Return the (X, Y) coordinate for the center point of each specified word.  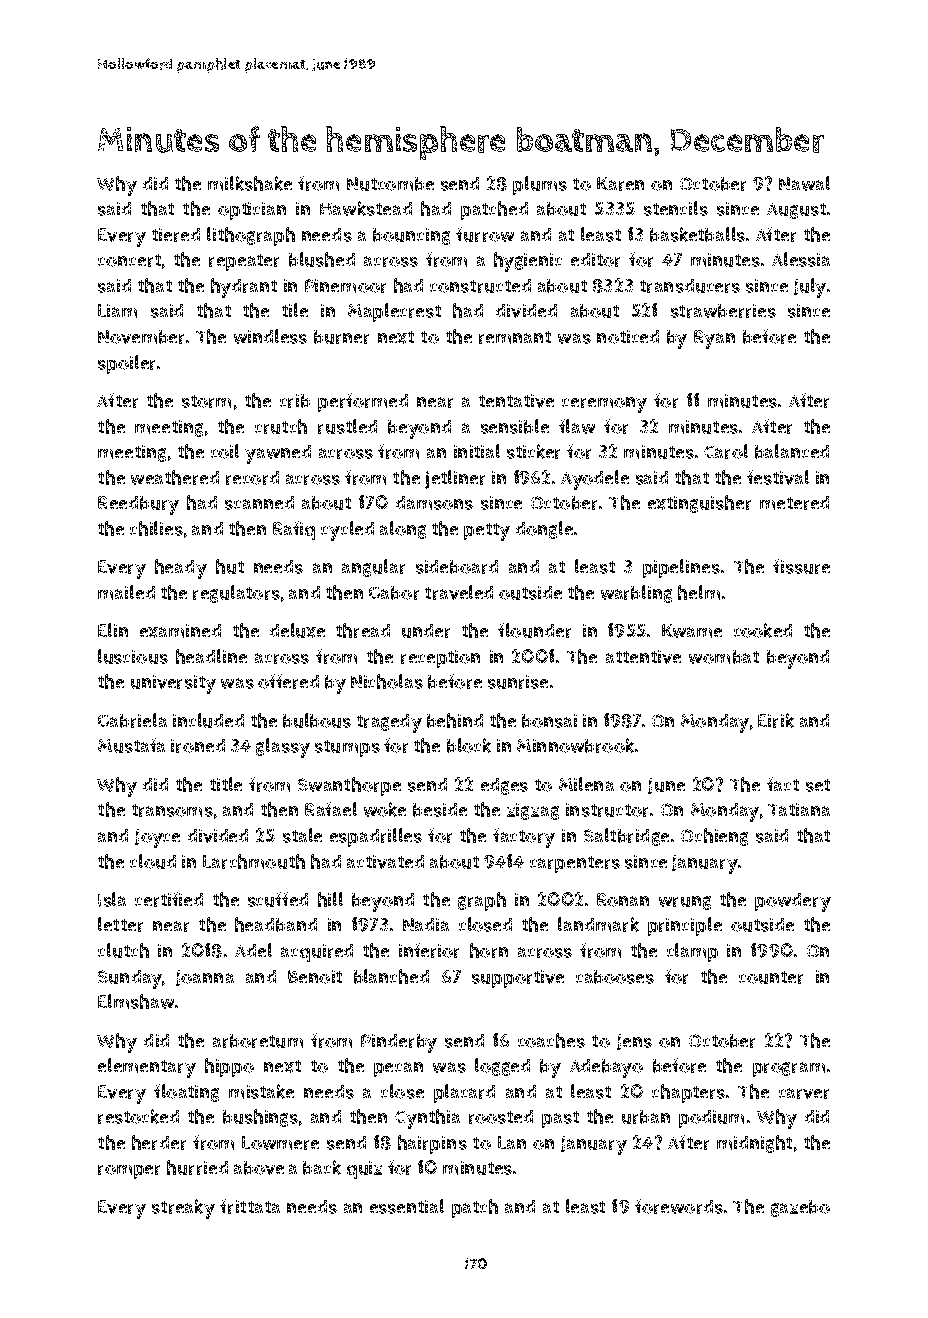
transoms (172, 810)
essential (407, 1206)
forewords (679, 1206)
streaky (183, 1209)
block (469, 745)
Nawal (804, 183)
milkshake (250, 183)
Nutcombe (390, 184)
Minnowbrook (575, 745)
